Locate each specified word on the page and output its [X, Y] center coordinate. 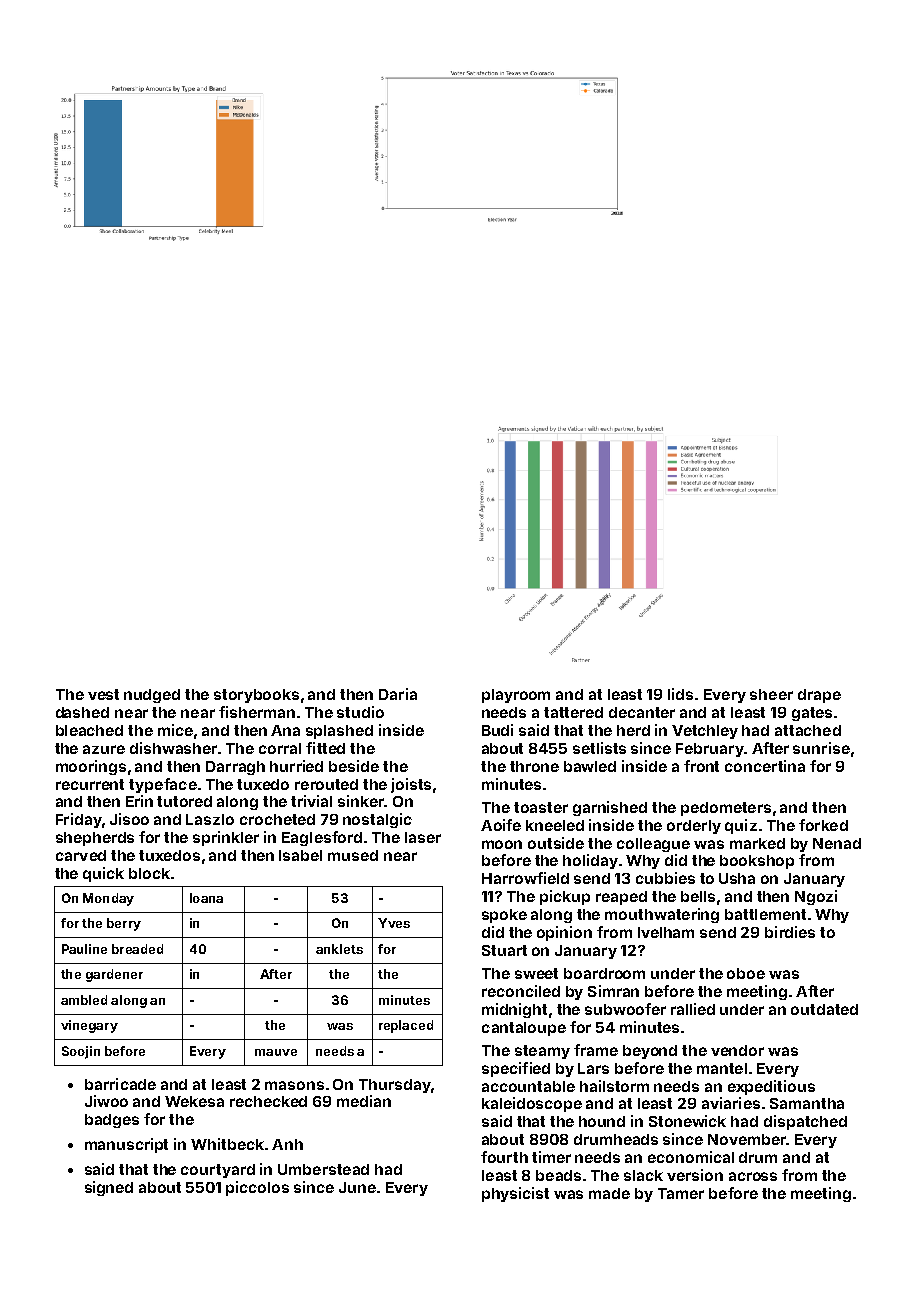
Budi [497, 730]
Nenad [837, 843]
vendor [737, 1050]
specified [516, 1069]
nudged [152, 696]
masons [294, 1085]
